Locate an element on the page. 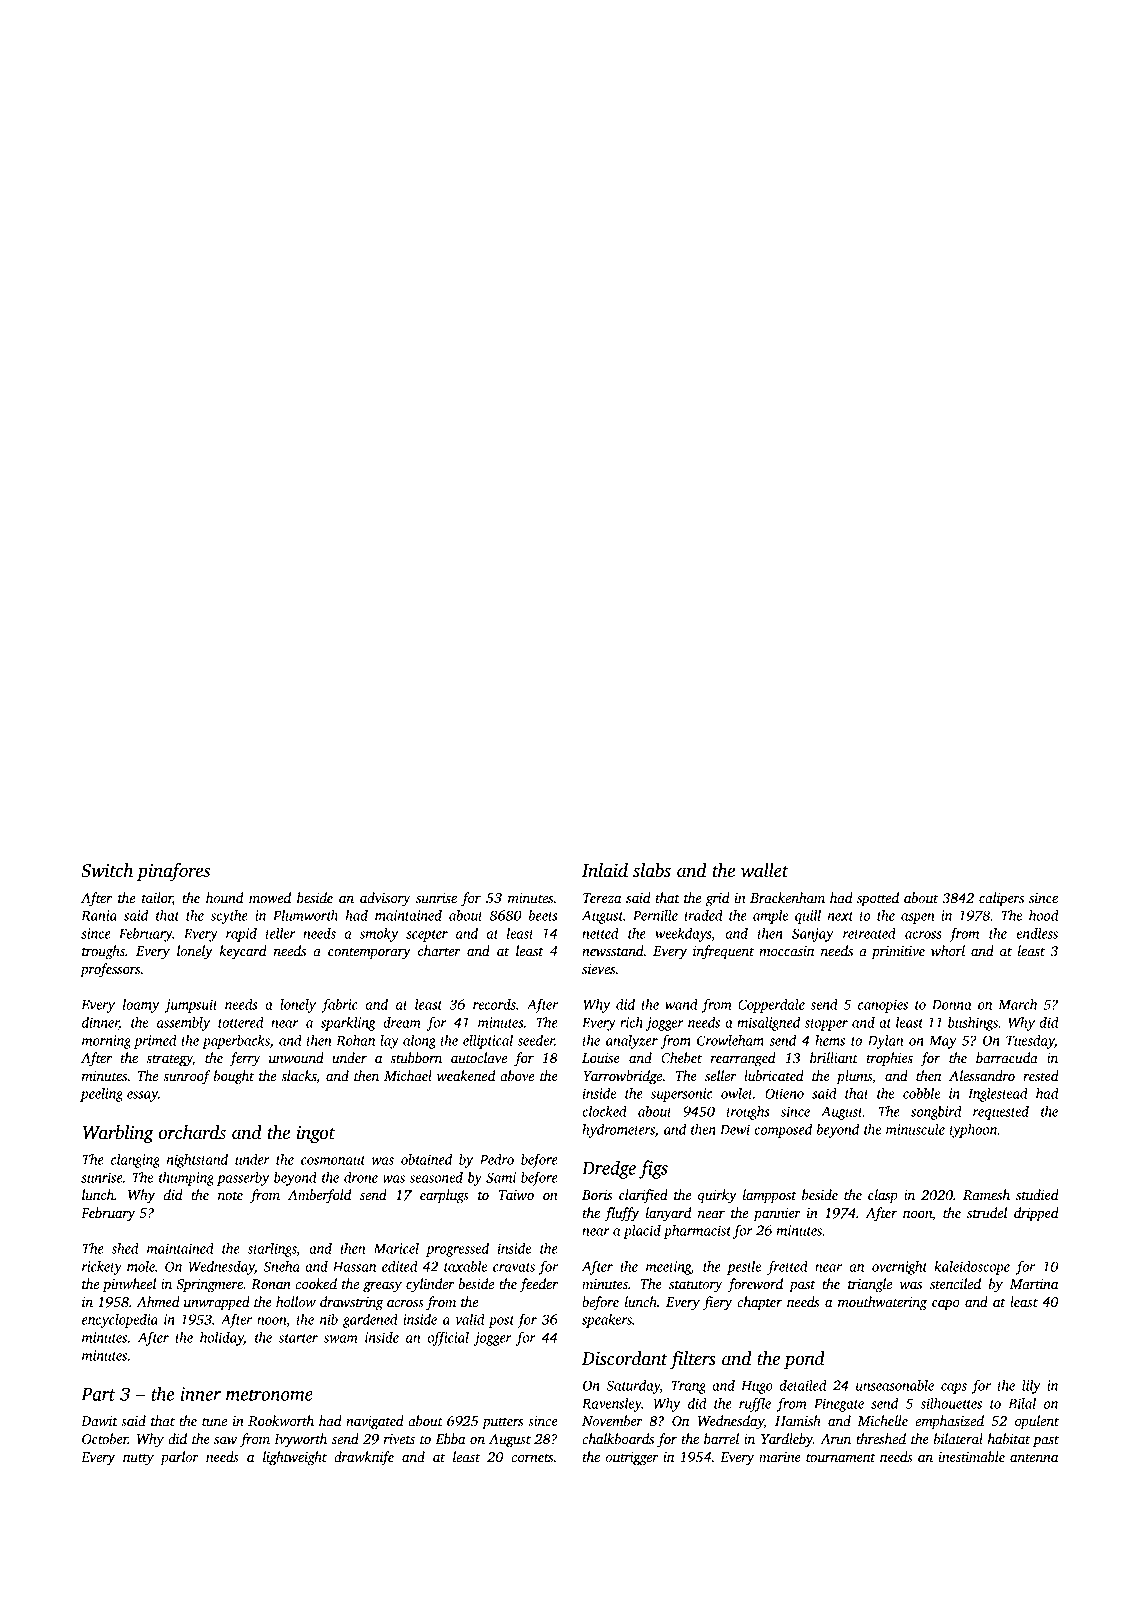  tournament is located at coordinates (840, 1457).
